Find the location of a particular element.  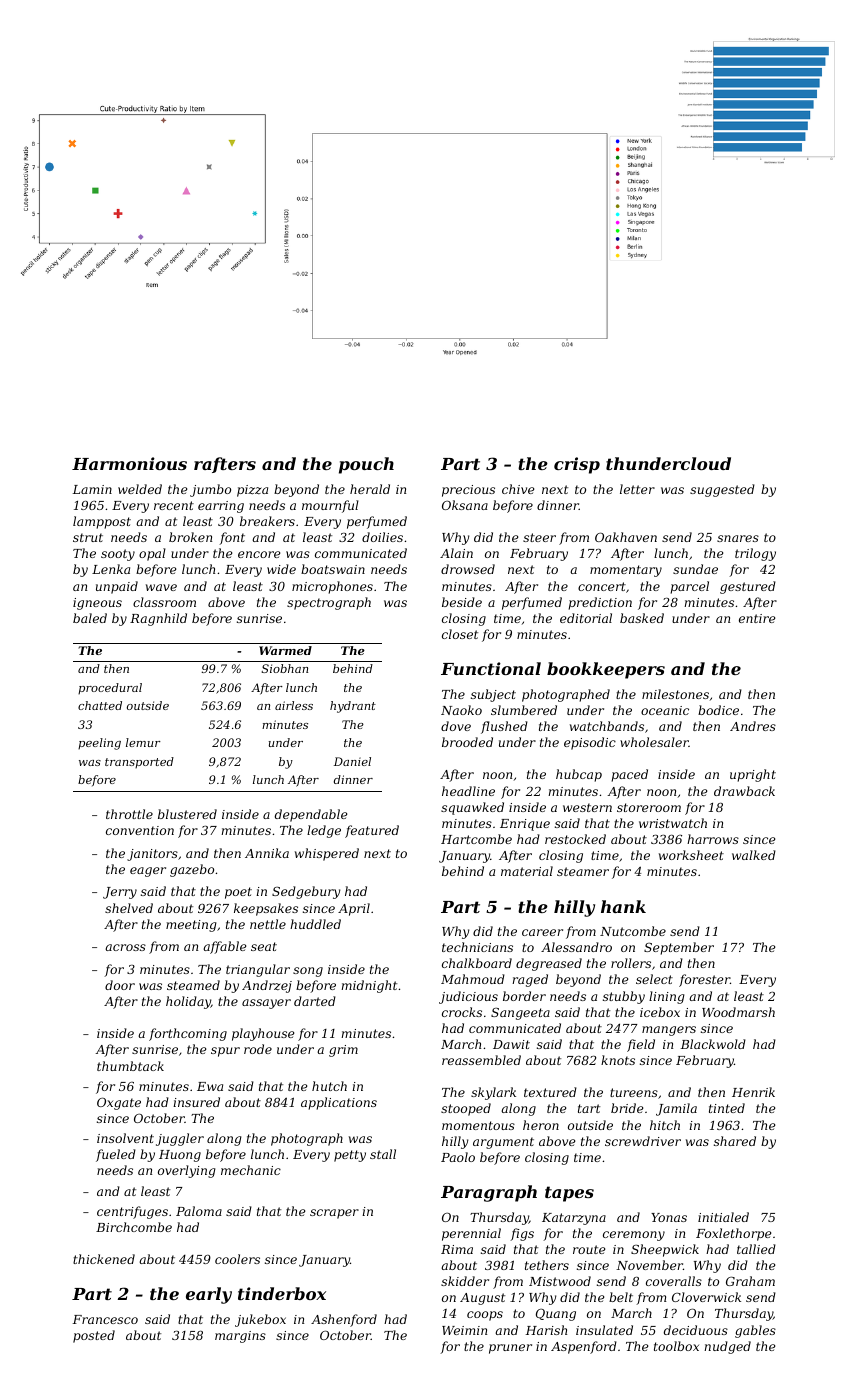

slumbered is located at coordinates (524, 710).
